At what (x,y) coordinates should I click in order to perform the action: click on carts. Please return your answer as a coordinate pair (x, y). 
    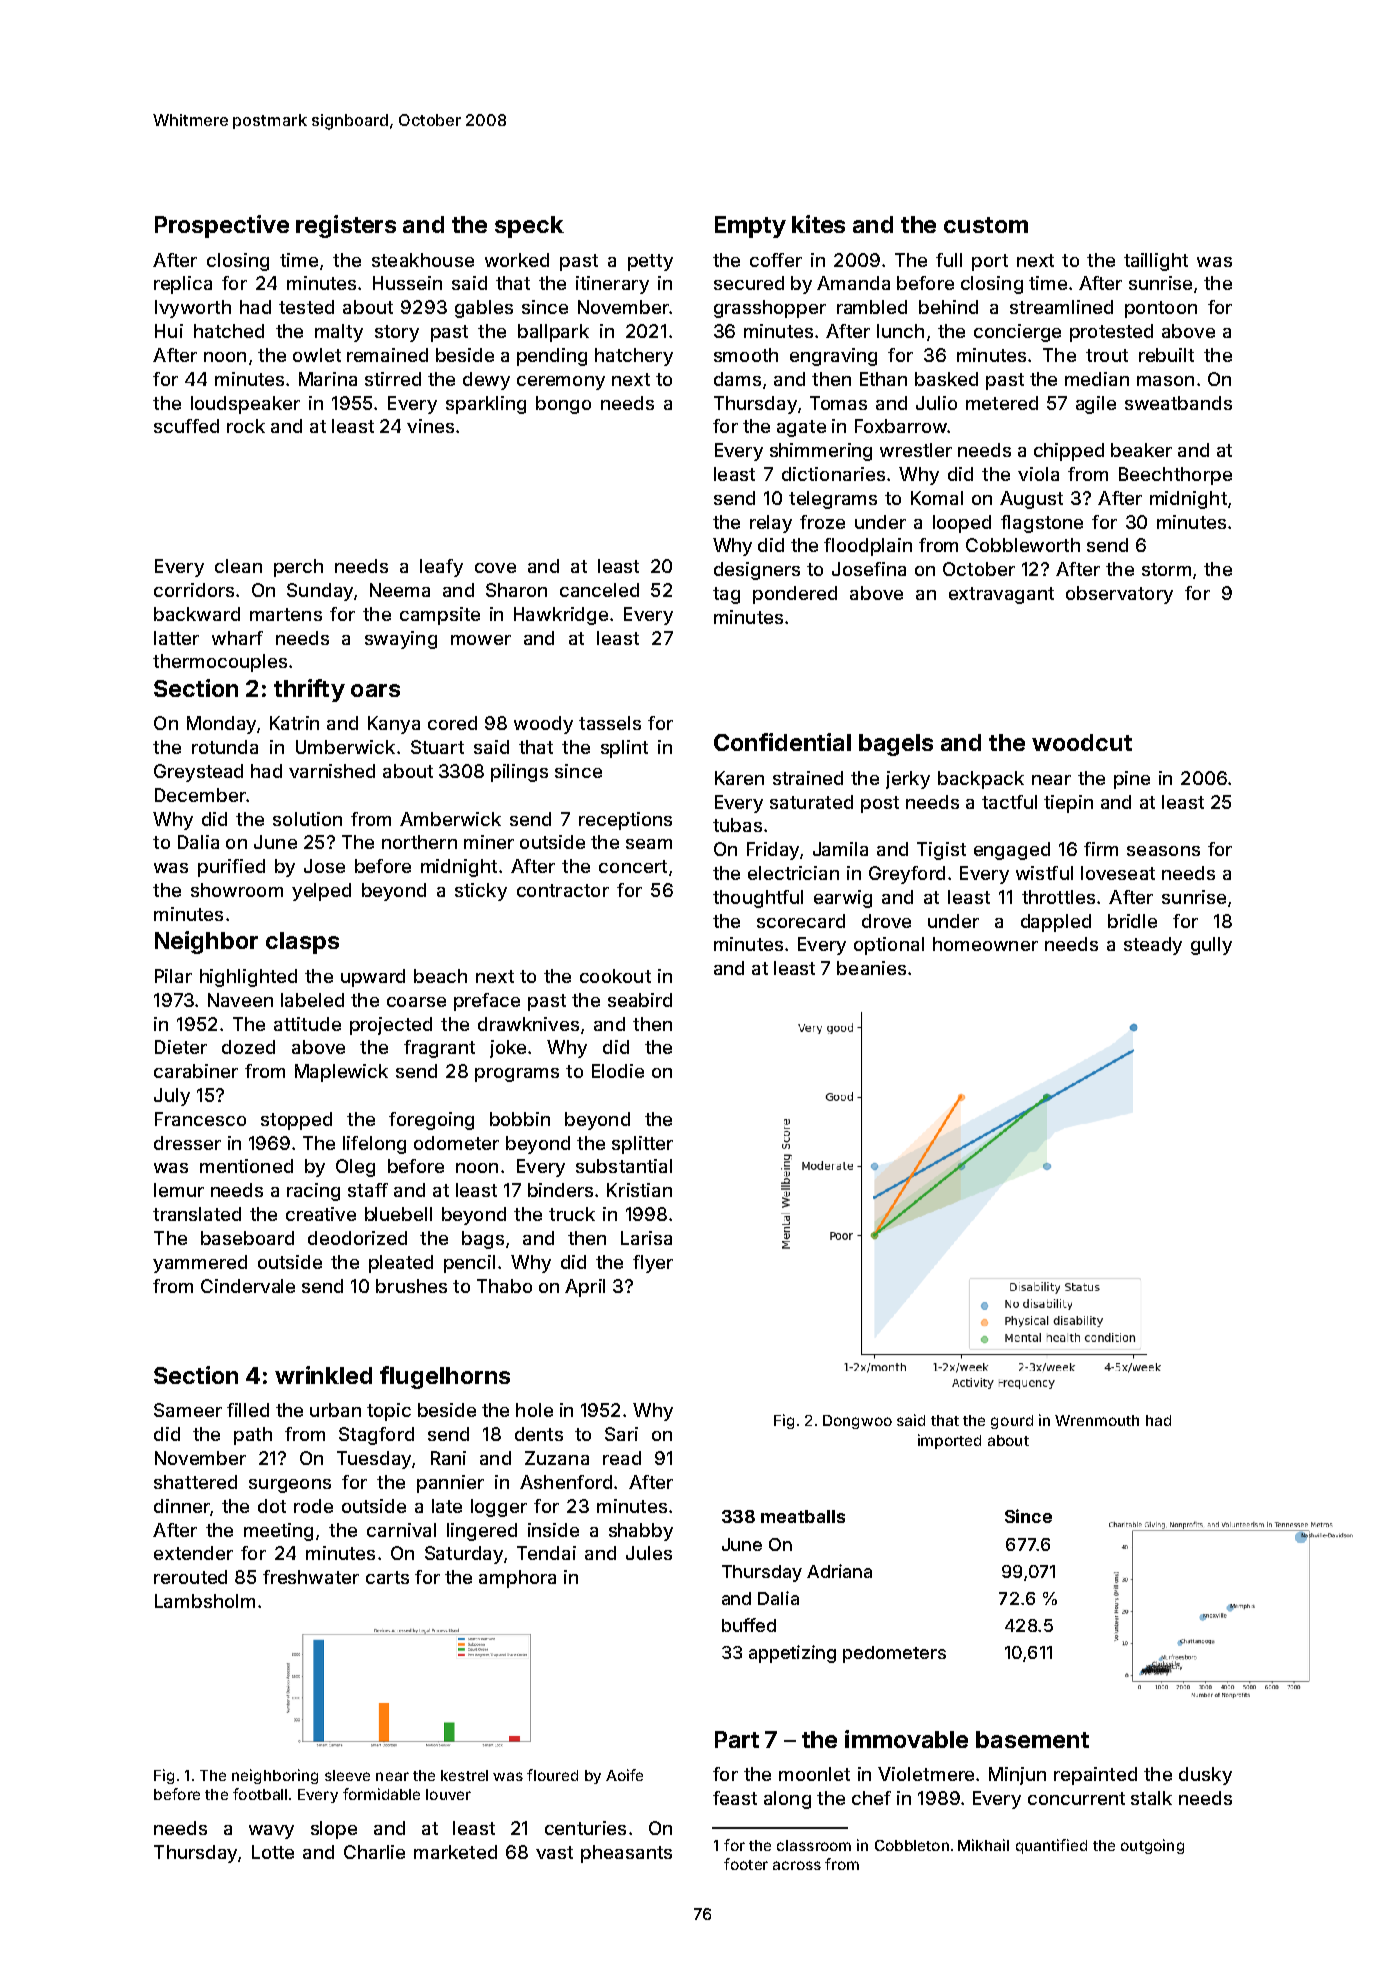
    Looking at the image, I should click on (387, 1577).
